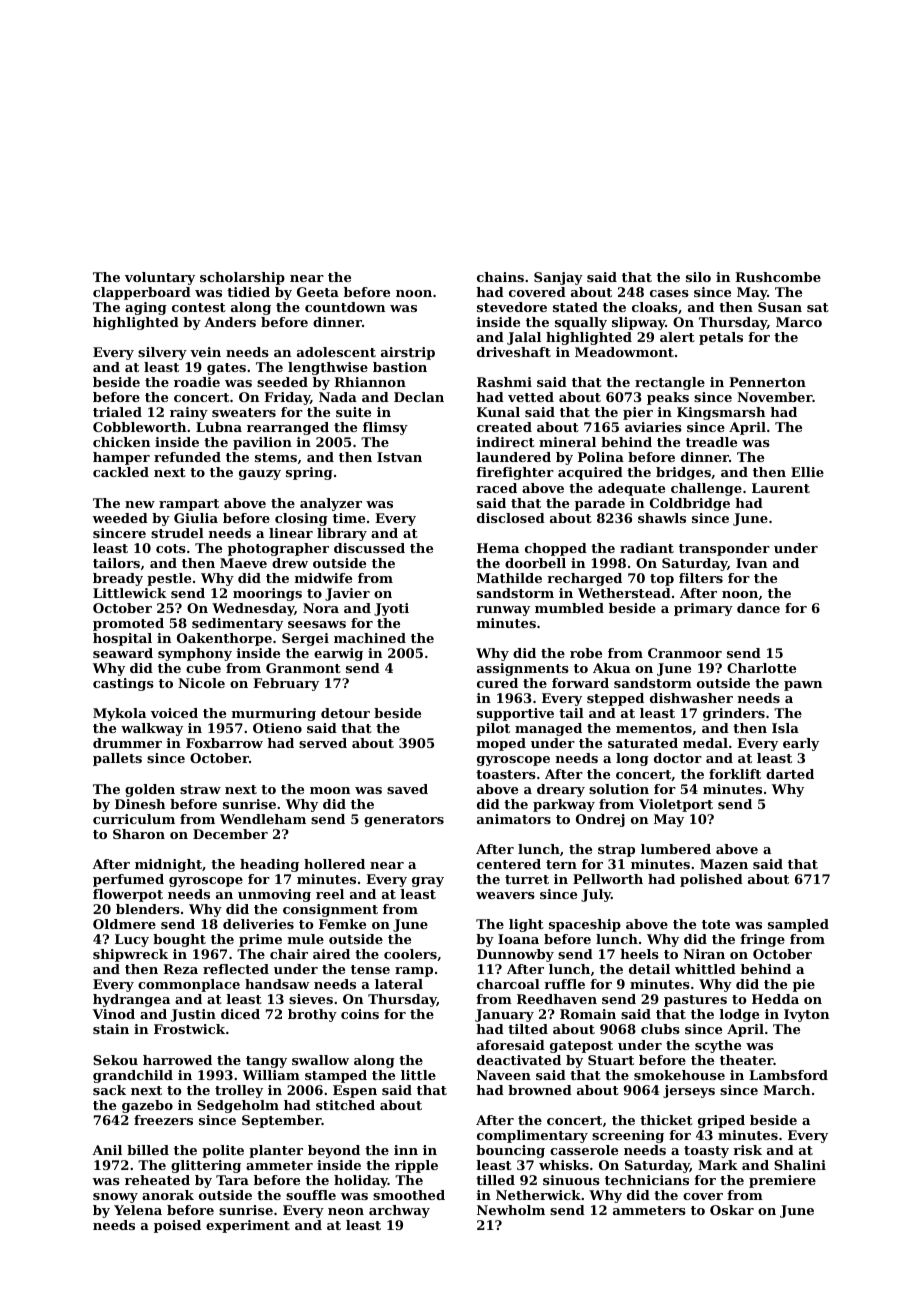  I want to click on clubs, so click(660, 1029).
